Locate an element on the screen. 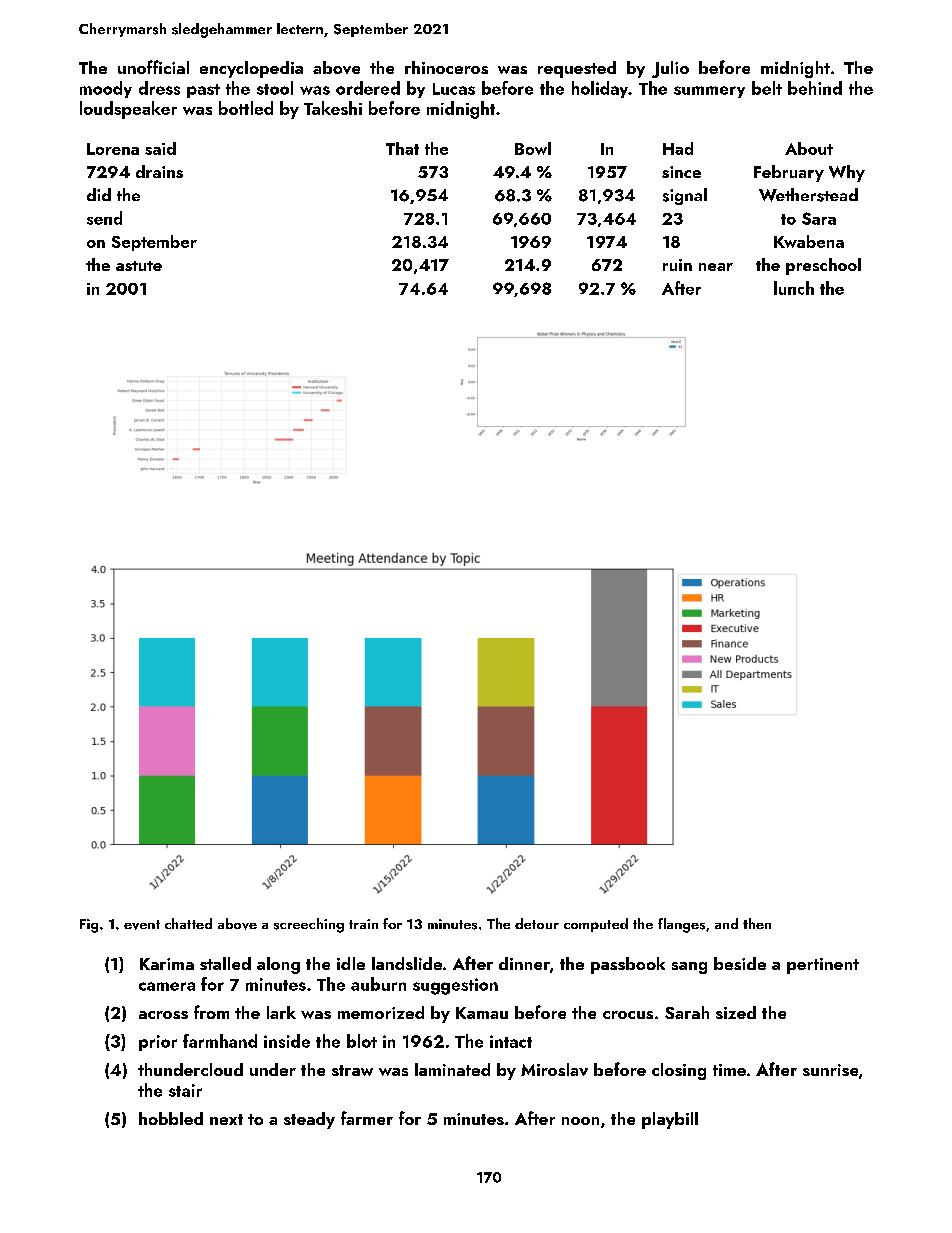 This screenshot has height=1233, width=952. event is located at coordinates (142, 925).
